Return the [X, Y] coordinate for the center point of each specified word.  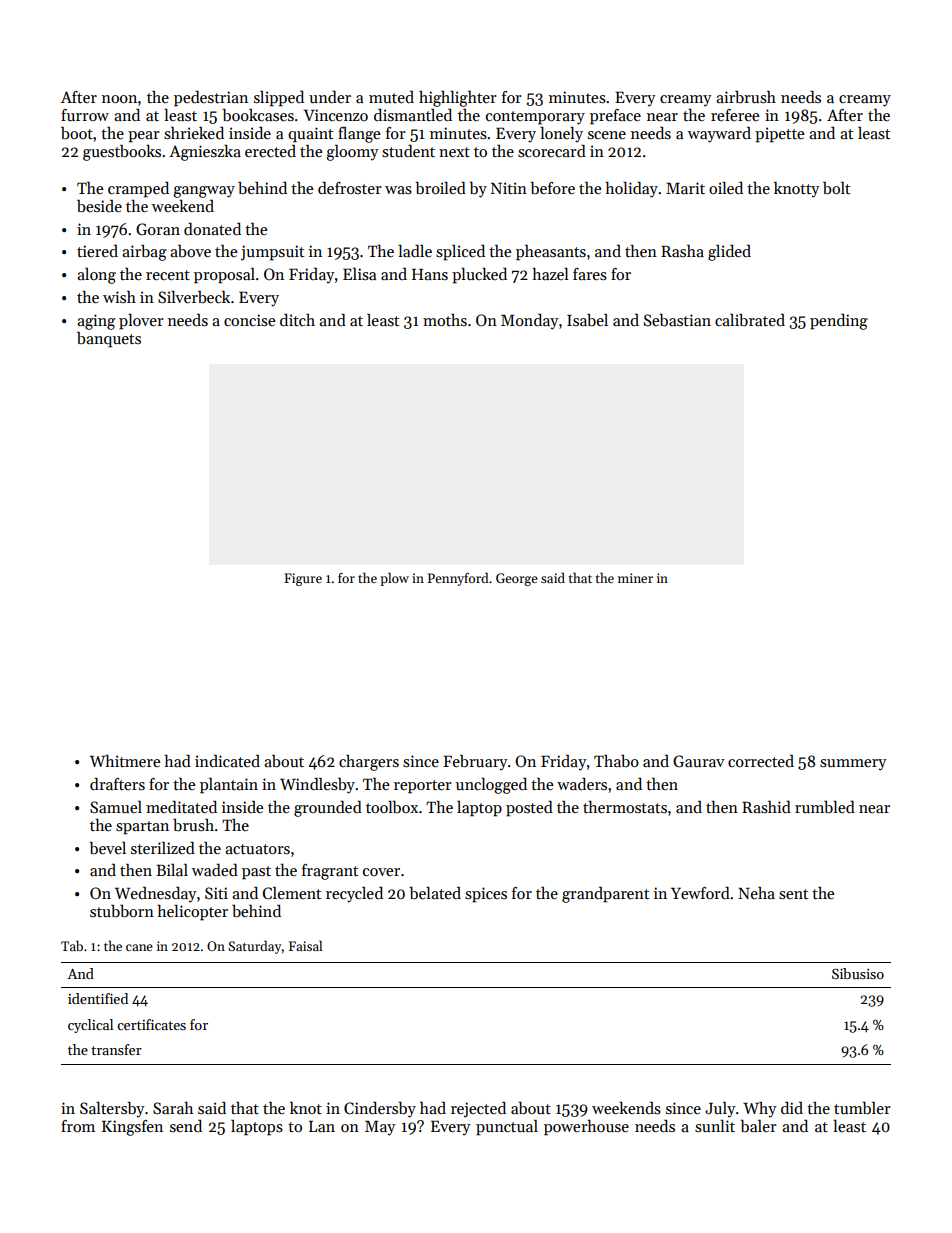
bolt [836, 188]
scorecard [552, 151]
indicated [227, 760]
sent [793, 894]
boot [77, 133]
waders [582, 783]
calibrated [750, 319]
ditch [297, 319]
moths [445, 319]
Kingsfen [132, 1128]
